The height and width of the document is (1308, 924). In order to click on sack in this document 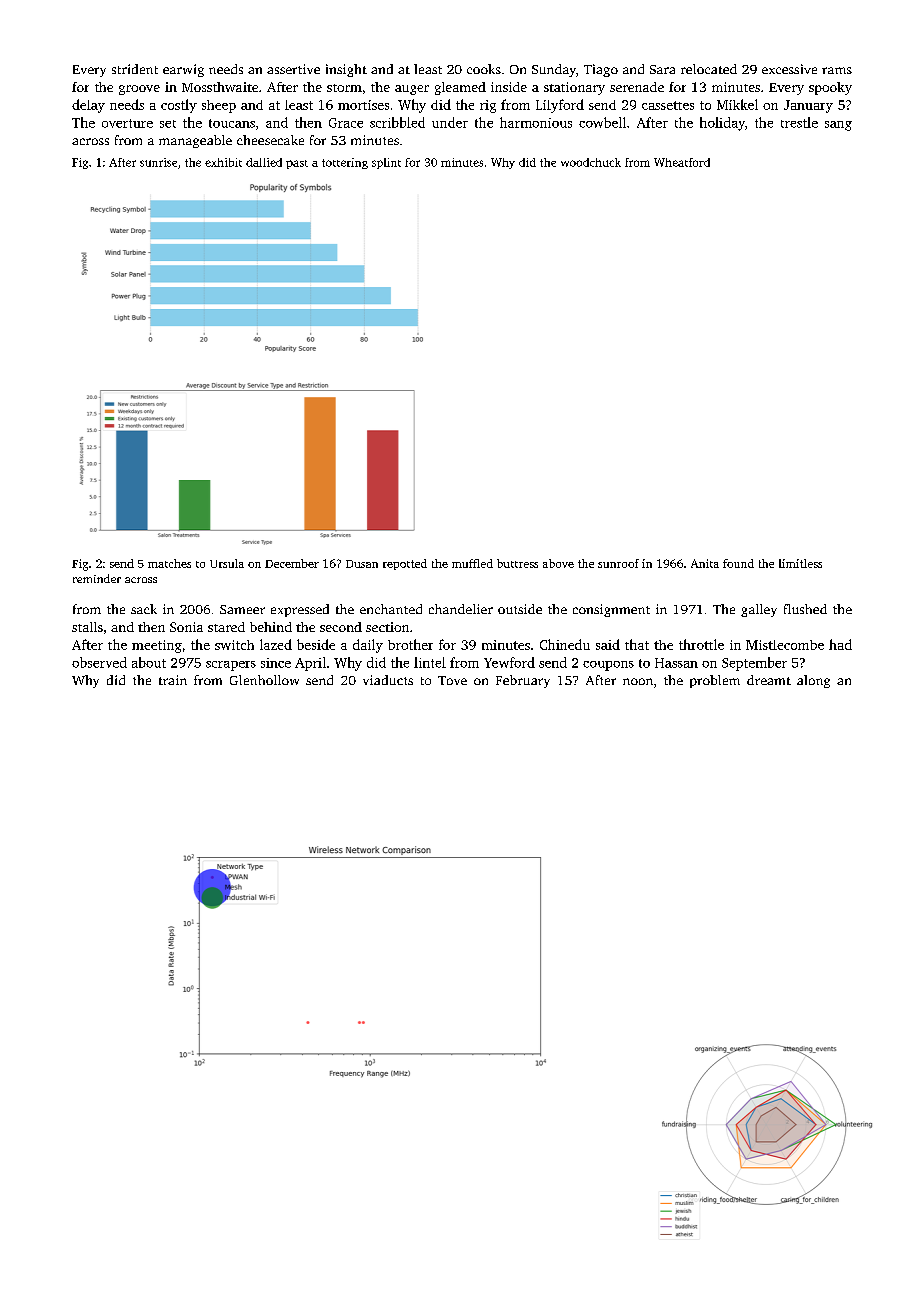, I will do `click(144, 609)`.
